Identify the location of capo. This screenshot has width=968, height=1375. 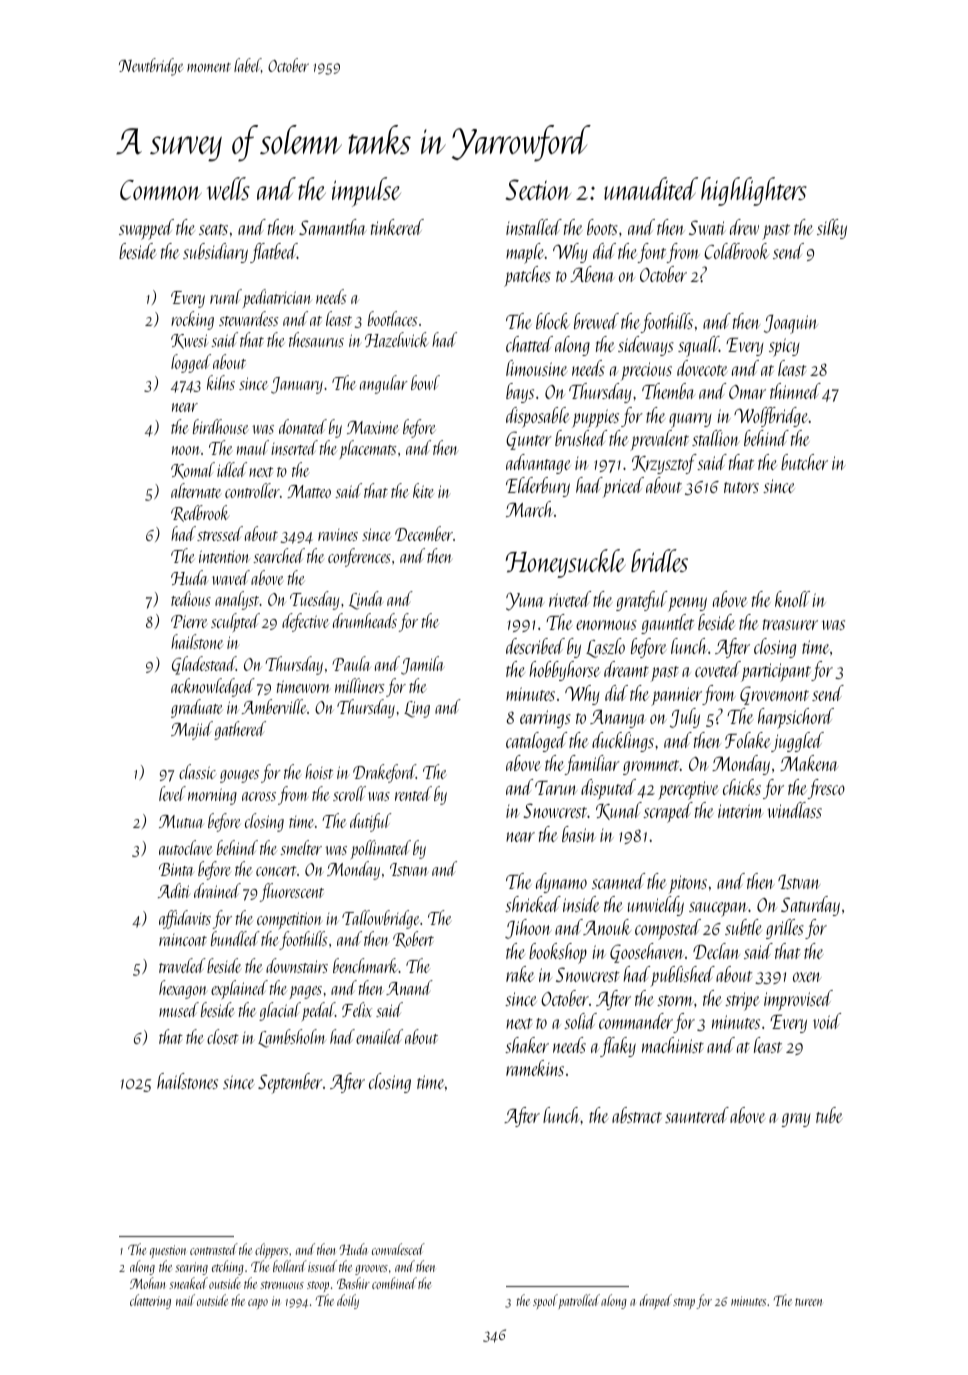
(258, 1304).
